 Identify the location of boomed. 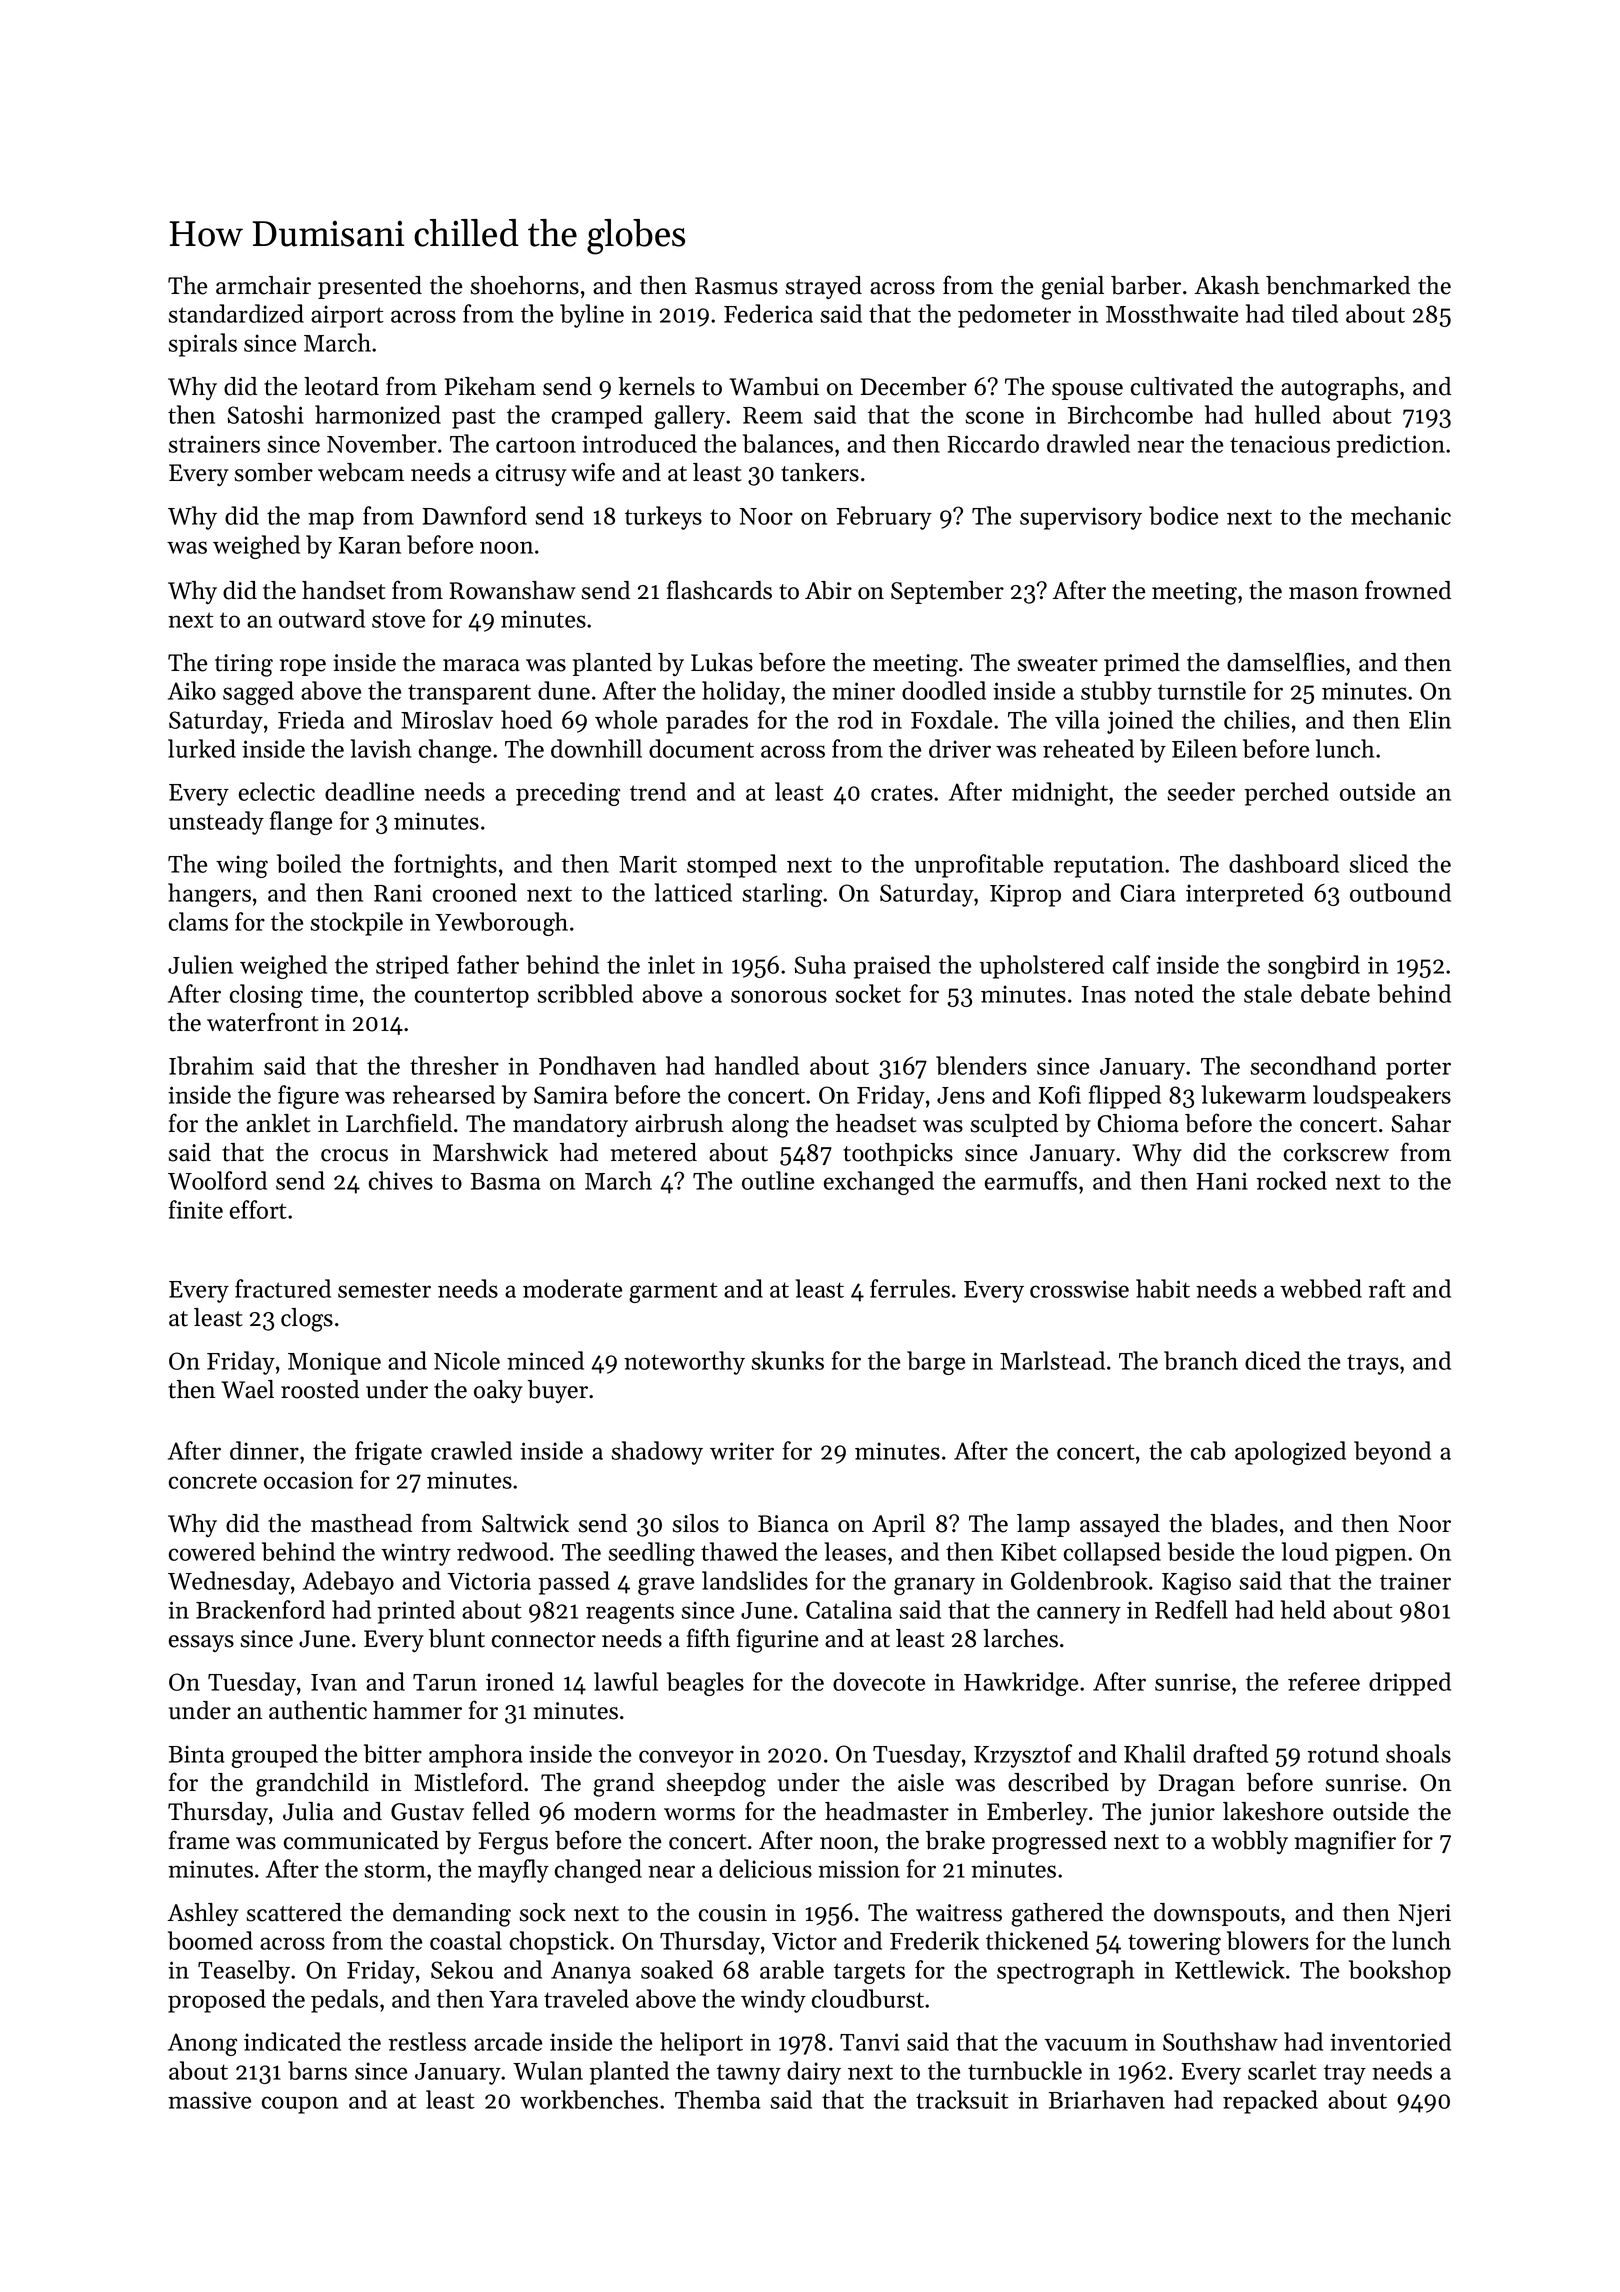
(210, 1940).
